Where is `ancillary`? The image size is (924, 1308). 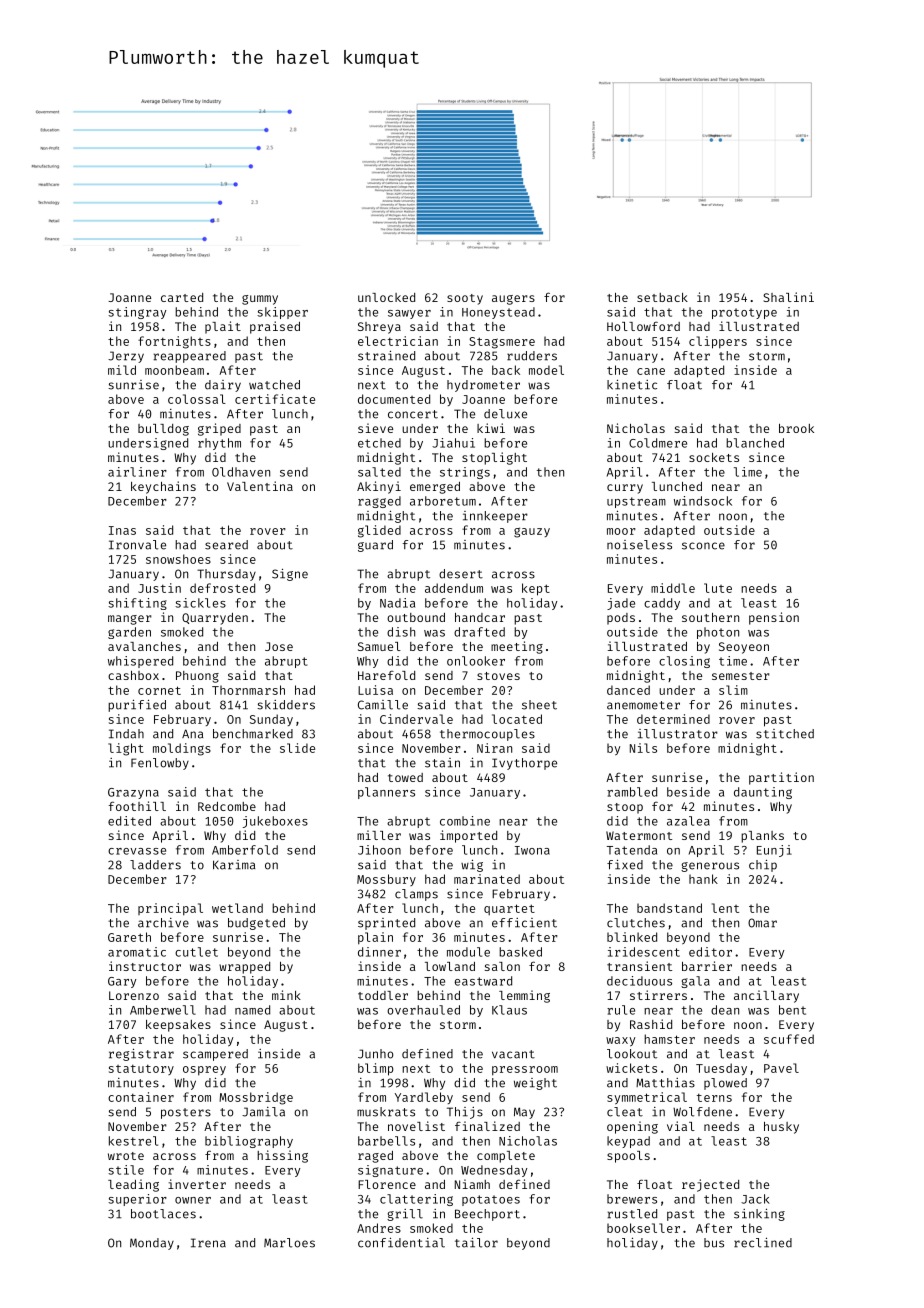 ancillary is located at coordinates (766, 996).
